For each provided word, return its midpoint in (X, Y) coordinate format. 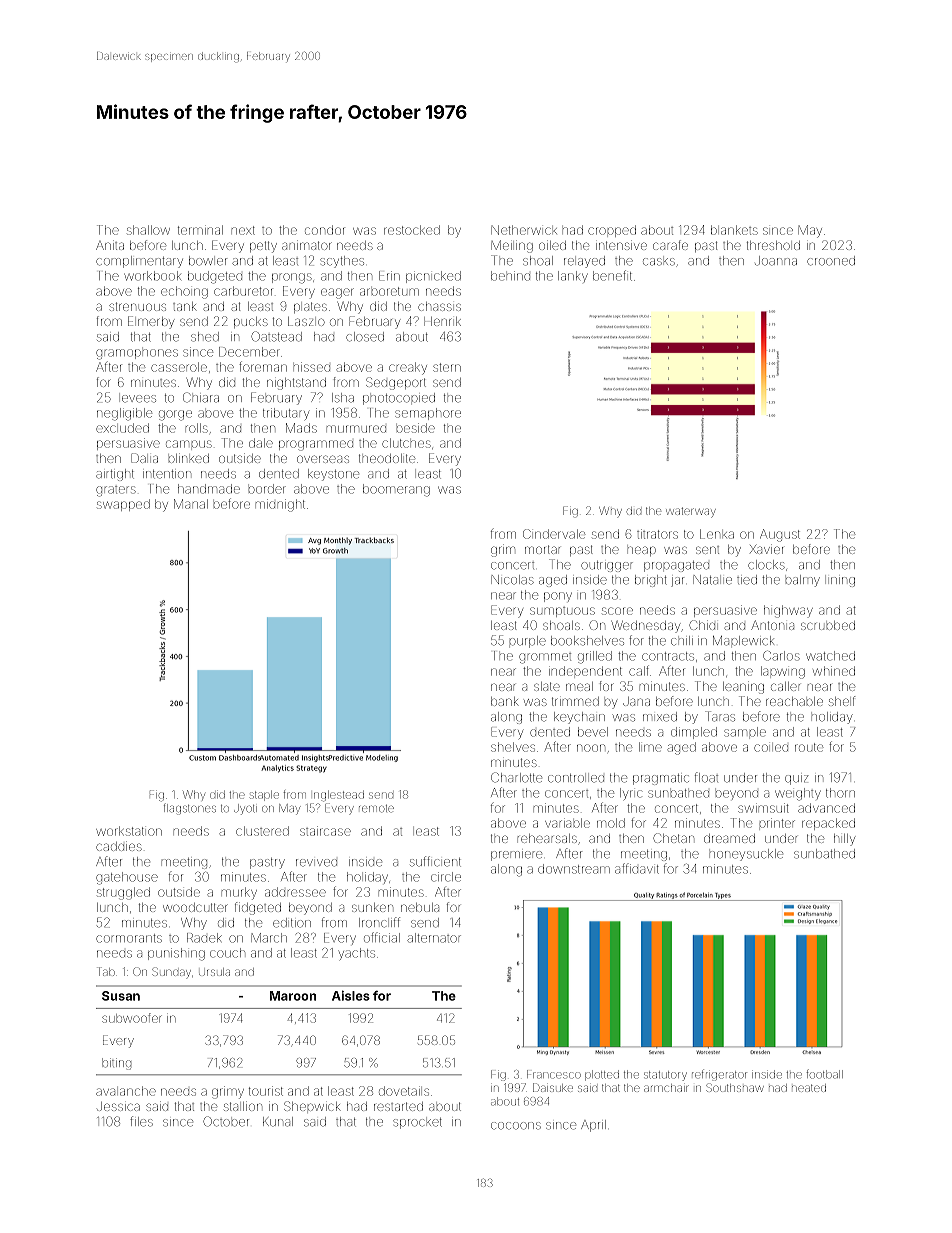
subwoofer (131, 1018)
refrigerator (719, 1076)
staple (264, 796)
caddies (119, 846)
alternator (434, 938)
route (809, 747)
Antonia (772, 625)
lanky (573, 276)
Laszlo (306, 321)
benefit (612, 275)
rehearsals (547, 838)
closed (365, 337)
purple (528, 642)
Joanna (776, 261)
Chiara (201, 397)
